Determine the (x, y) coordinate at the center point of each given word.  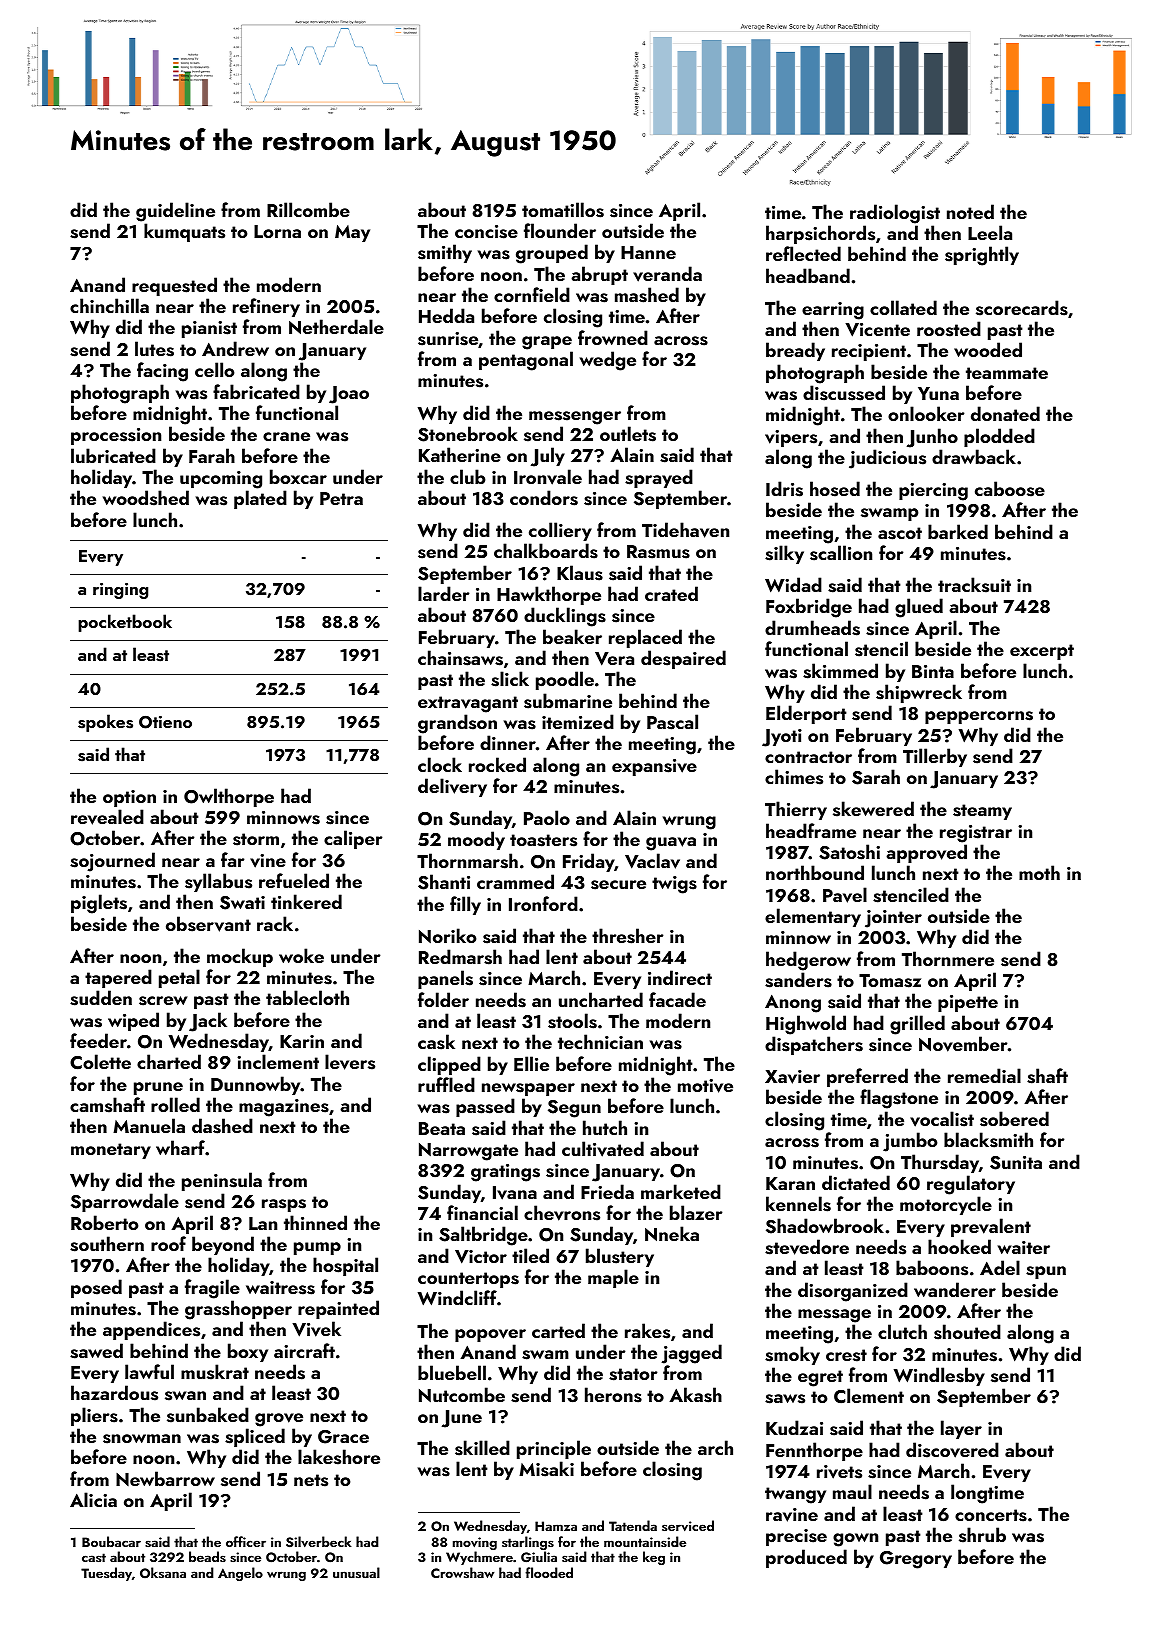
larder (443, 593)
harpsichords (820, 234)
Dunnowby (256, 1085)
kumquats (184, 232)
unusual (356, 1573)
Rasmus (658, 552)
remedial (984, 1075)
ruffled (446, 1084)
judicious (887, 459)
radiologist (895, 214)
